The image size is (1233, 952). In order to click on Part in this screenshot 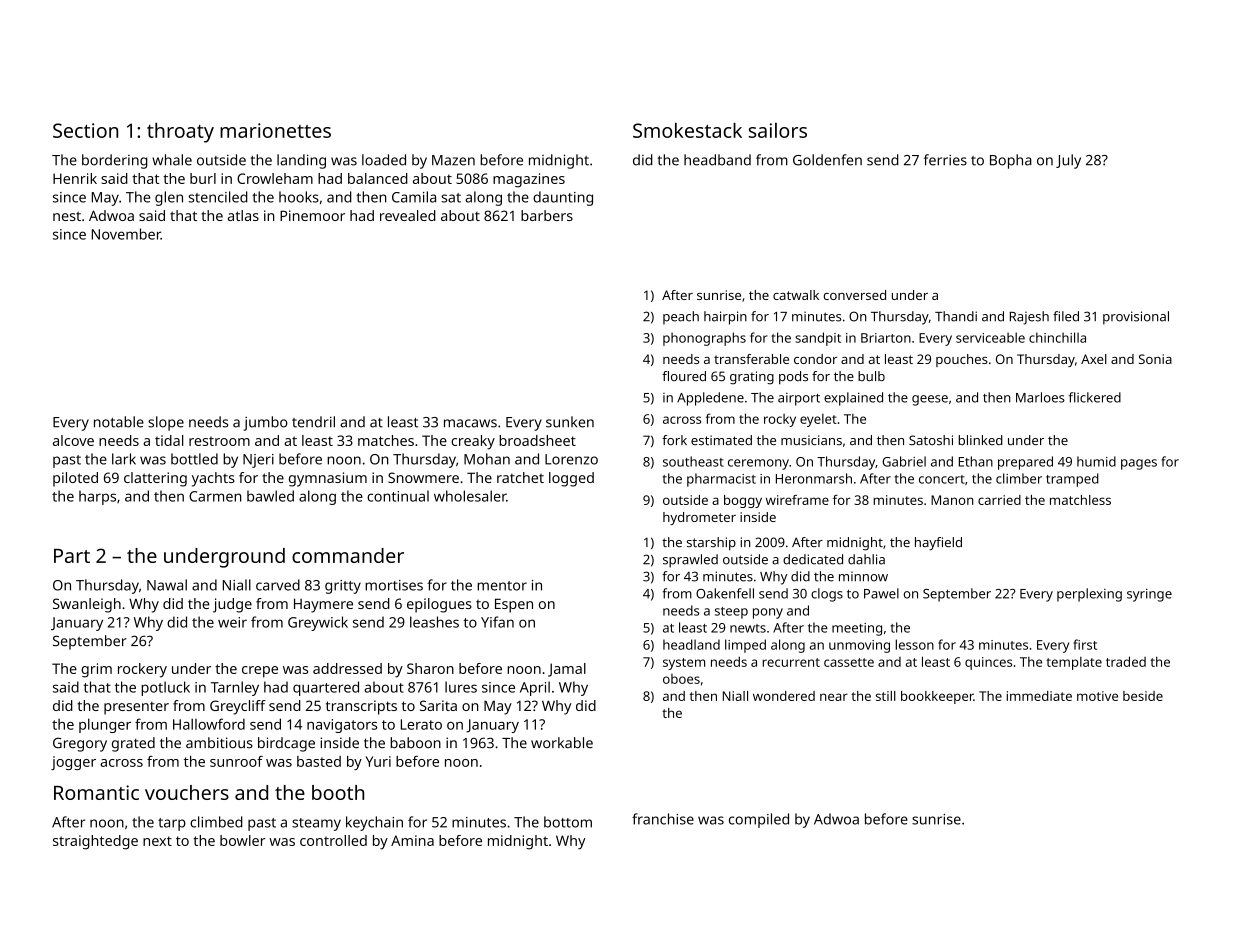, I will do `click(72, 556)`.
